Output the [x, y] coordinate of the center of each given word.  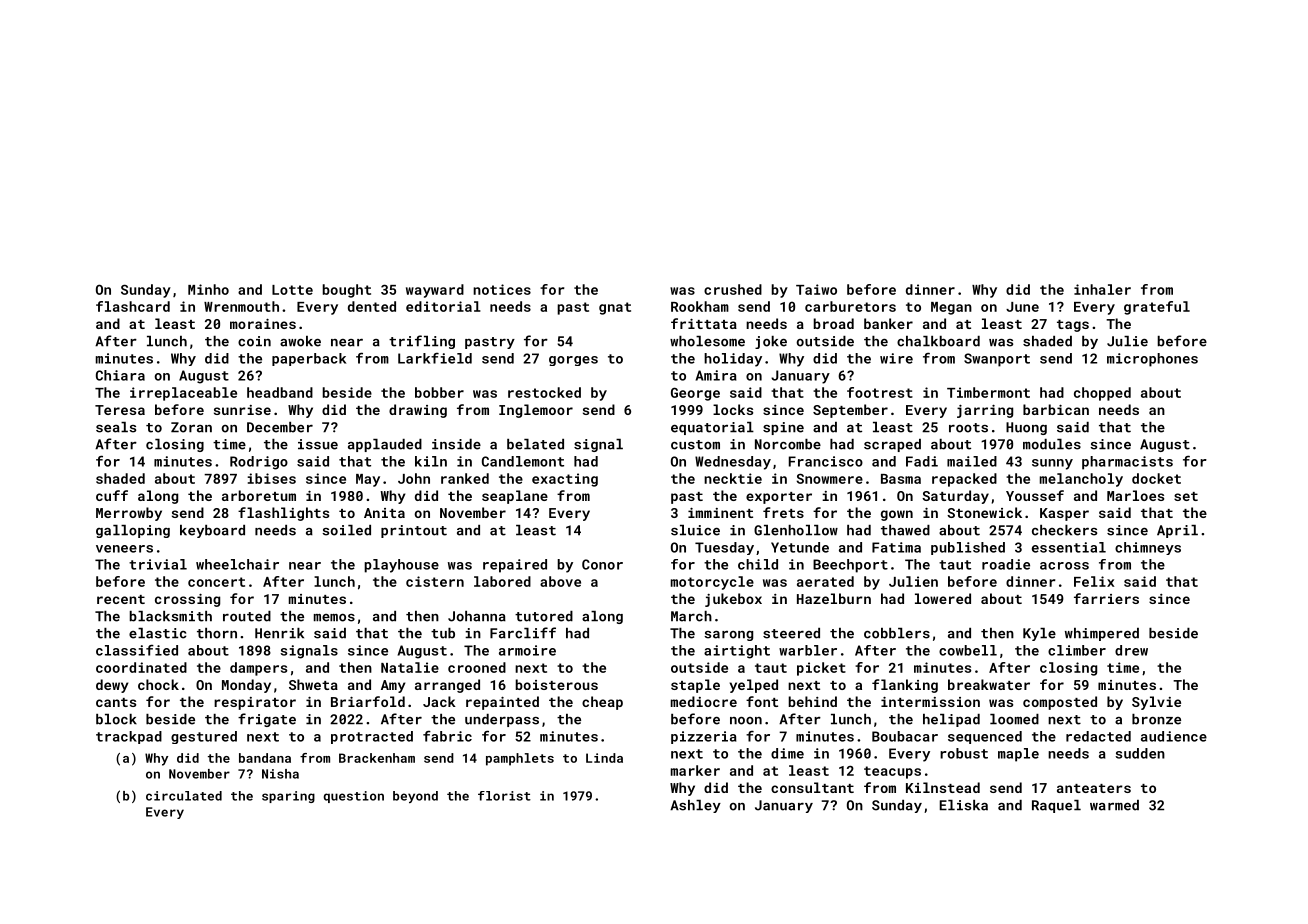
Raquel [1056, 806]
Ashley [695, 806]
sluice [695, 530]
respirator [255, 703]
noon [746, 721]
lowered [943, 598]
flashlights [283, 514]
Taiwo [816, 289]
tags [1073, 326]
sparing [288, 797]
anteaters [1094, 788]
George [695, 394]
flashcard [133, 306]
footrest [880, 392]
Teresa [120, 410]
